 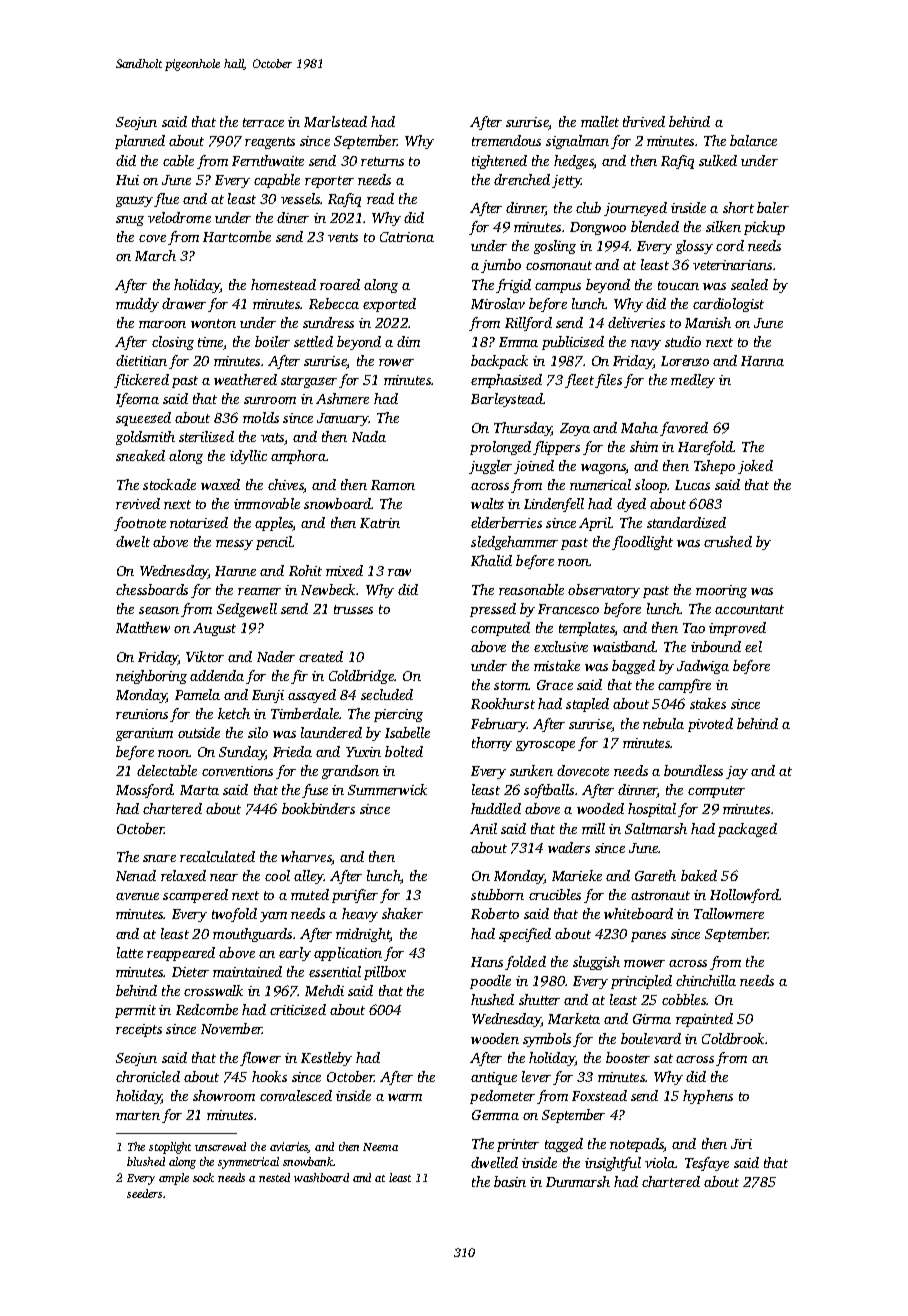 I want to click on Marlstead, so click(x=335, y=121).
